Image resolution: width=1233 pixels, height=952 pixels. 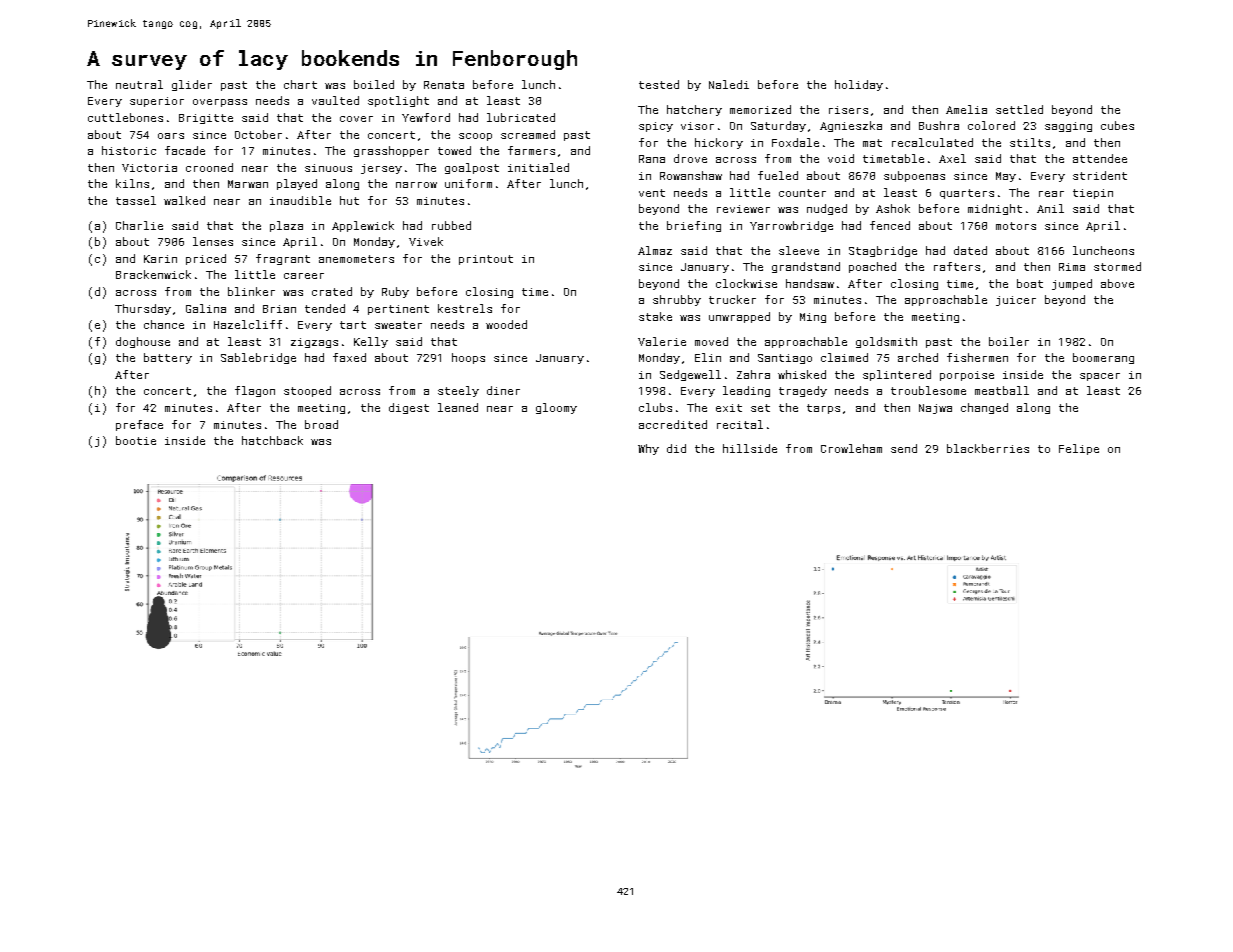 What do you see at coordinates (708, 357) in the image?
I see `Elin` at bounding box center [708, 357].
